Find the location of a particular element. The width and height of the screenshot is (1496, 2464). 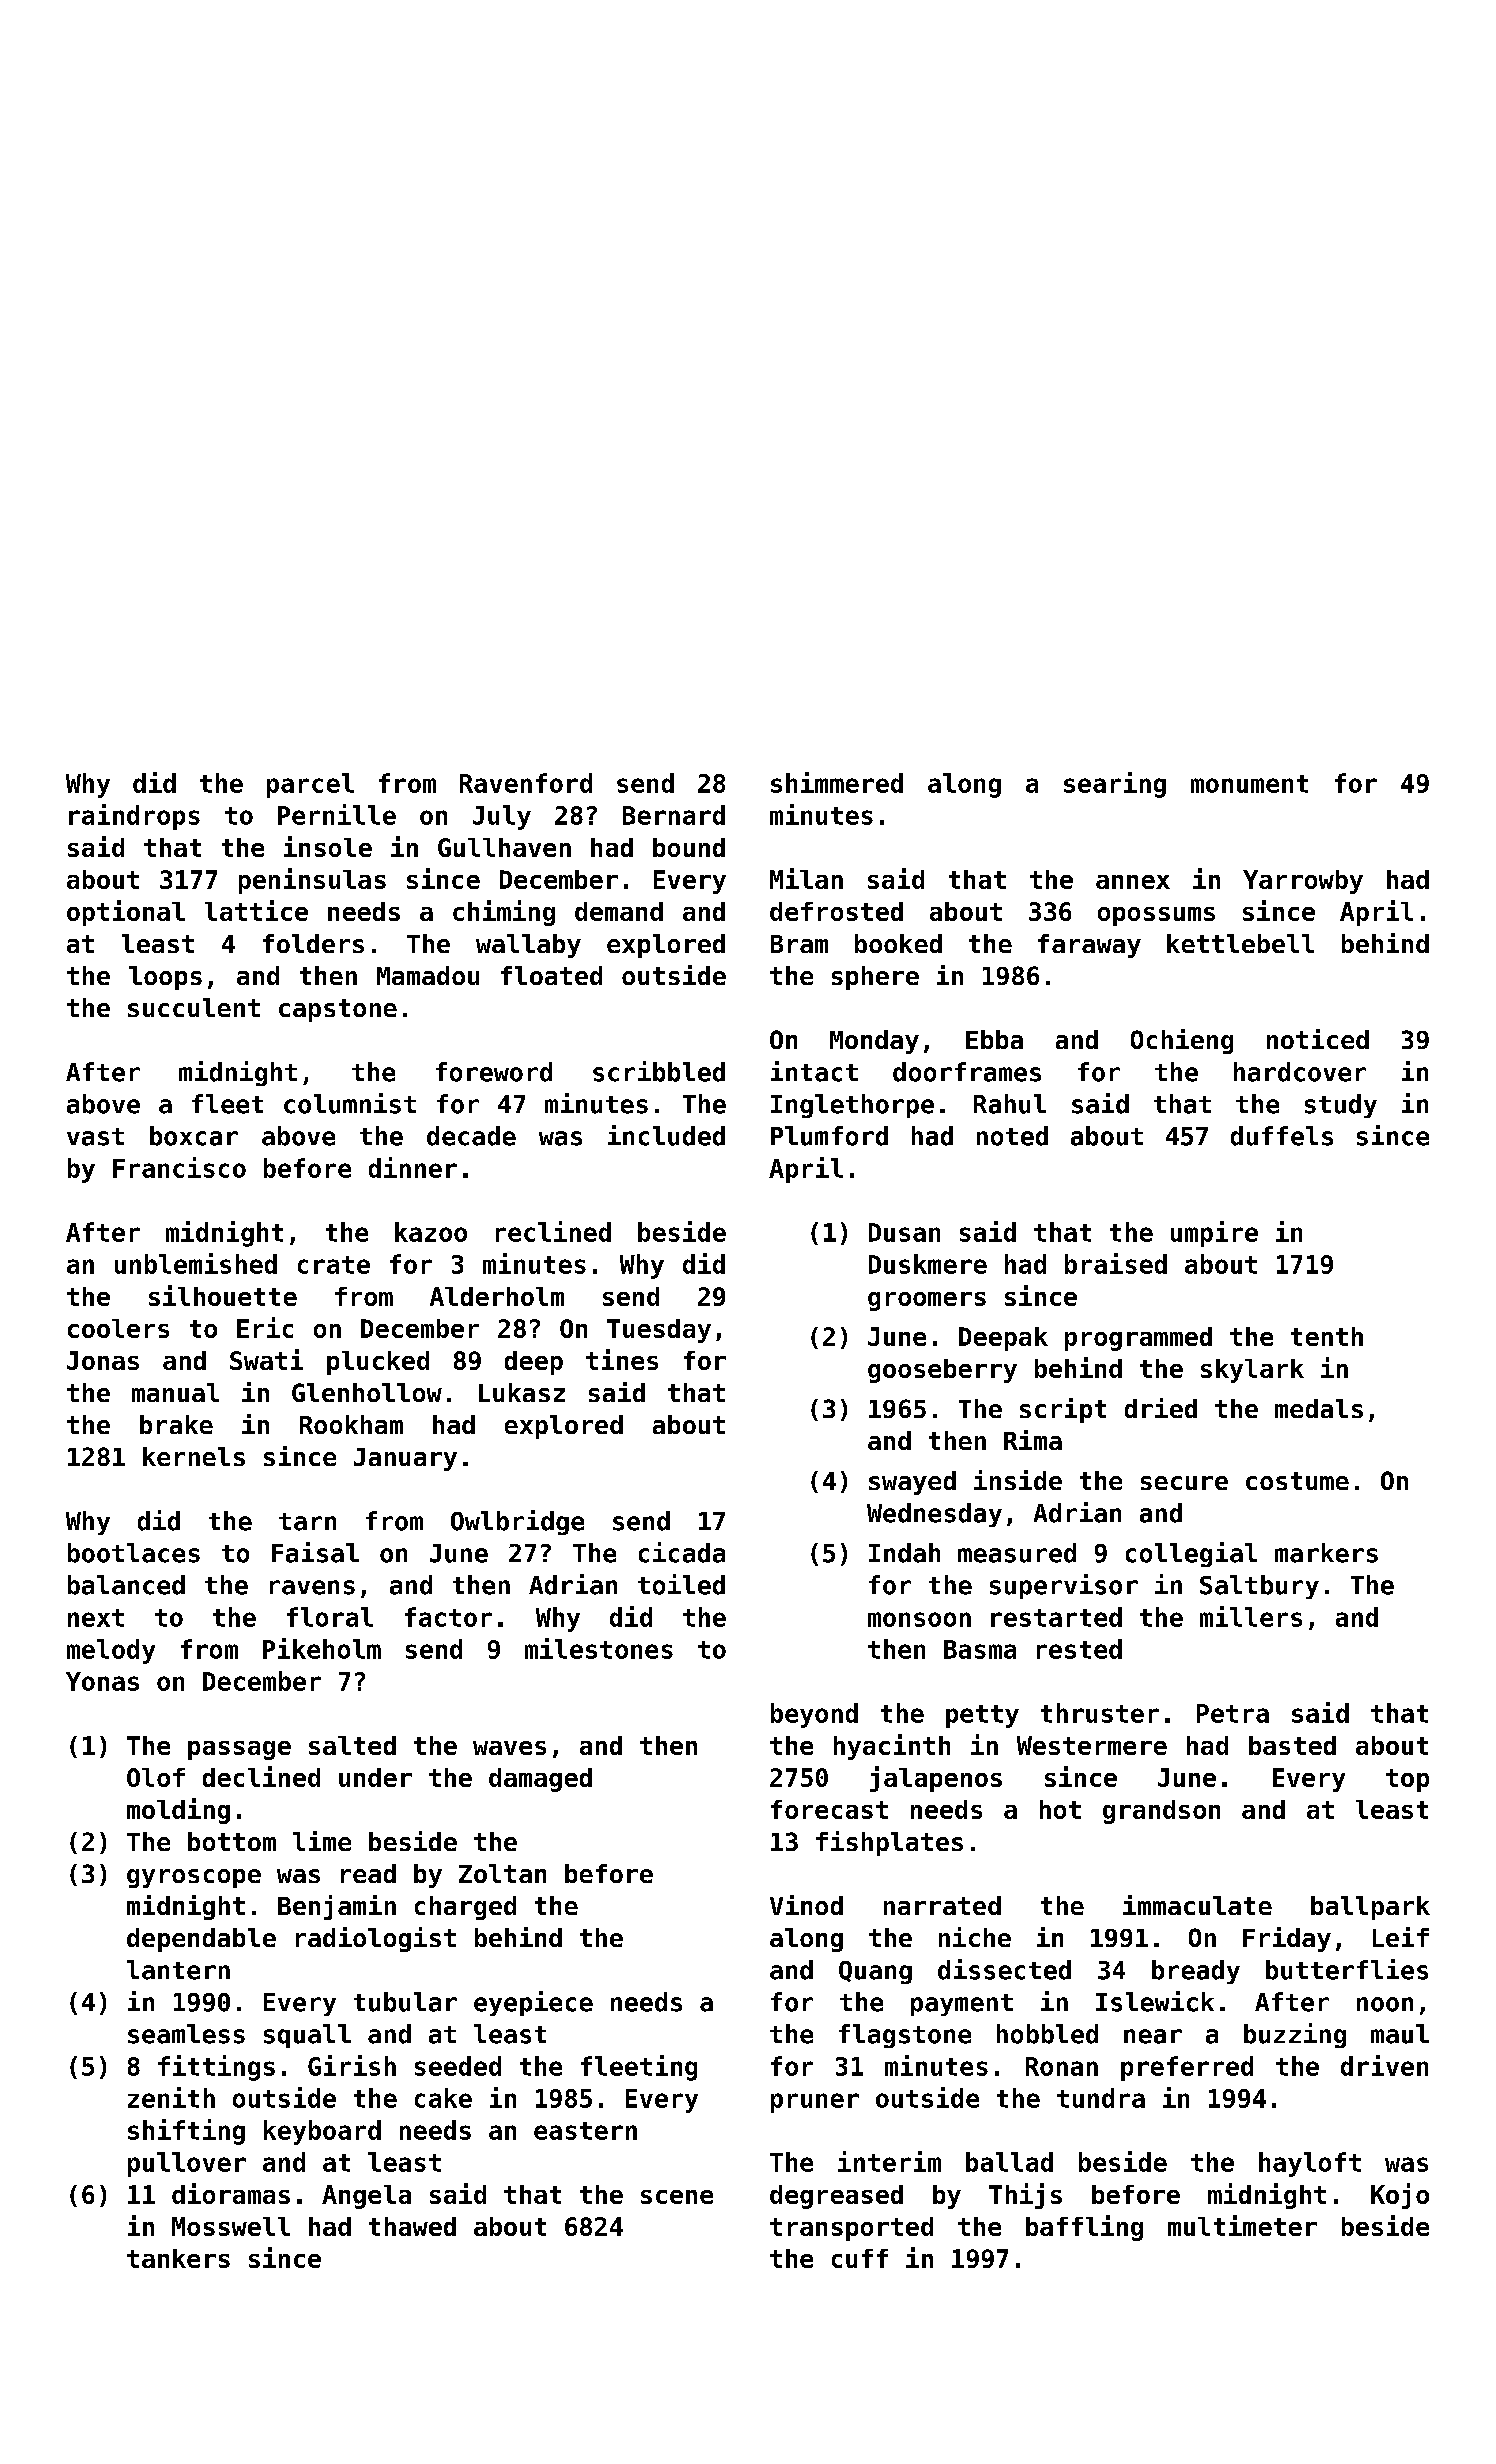

radiologist is located at coordinates (376, 1939).
